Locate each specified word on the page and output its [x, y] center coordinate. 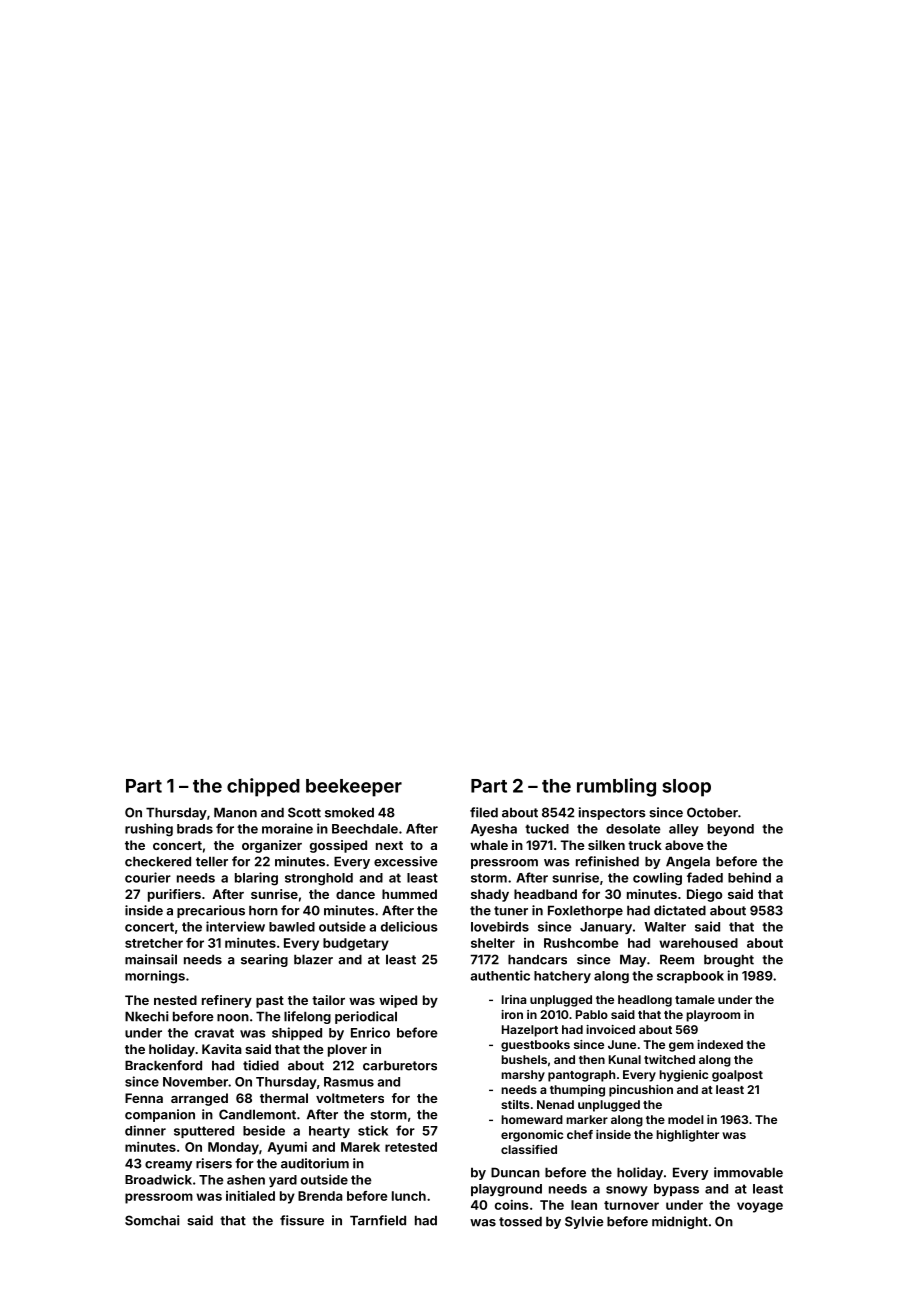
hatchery [562, 977]
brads [195, 829]
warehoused [698, 943]
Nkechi [146, 1016]
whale [489, 845]
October [712, 812]
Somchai [152, 1220]
